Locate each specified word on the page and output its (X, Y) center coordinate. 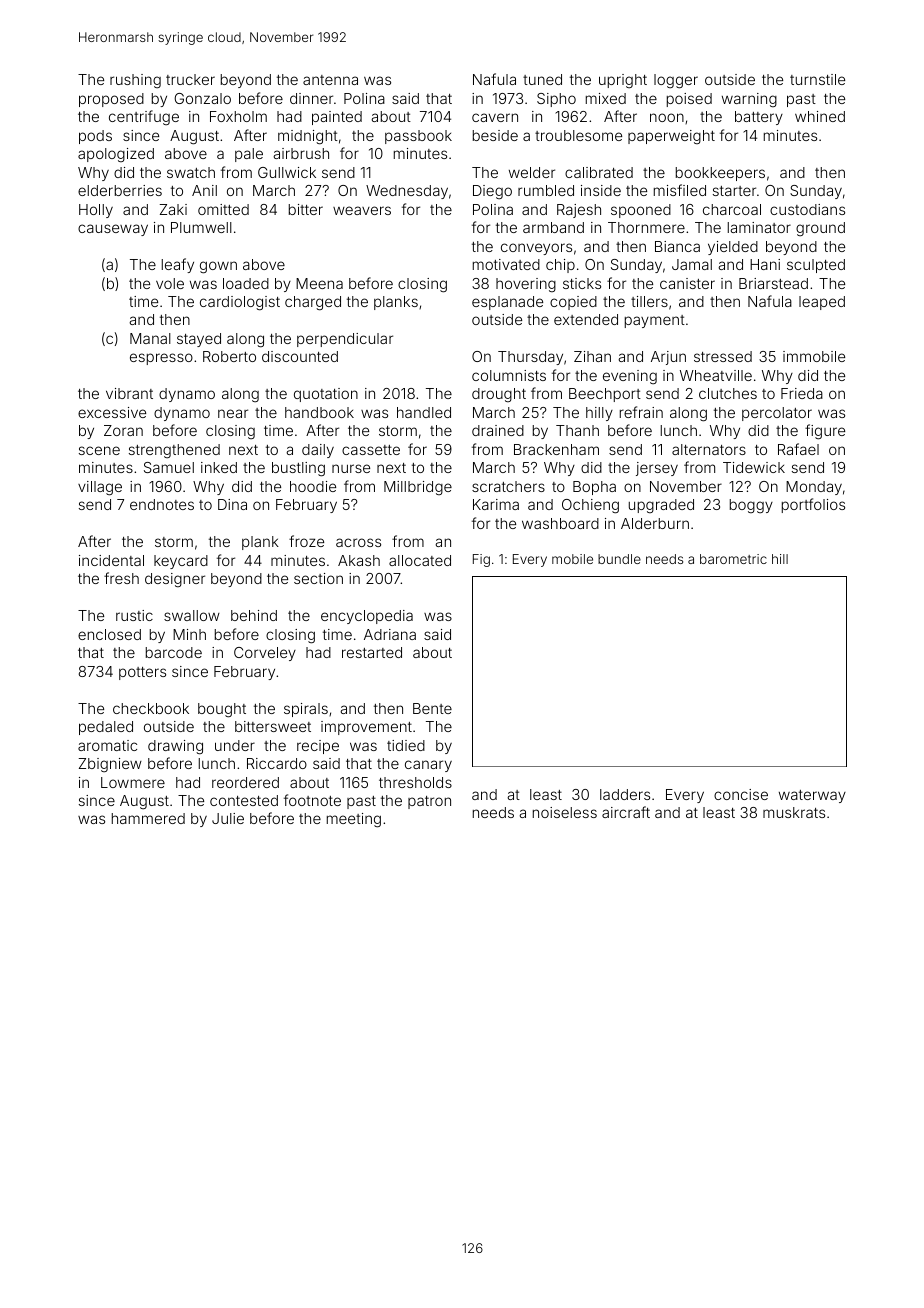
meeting (354, 820)
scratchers (508, 486)
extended (586, 319)
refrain (641, 412)
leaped (822, 303)
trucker (190, 79)
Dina (232, 504)
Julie (228, 818)
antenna (330, 80)
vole (170, 283)
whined (820, 116)
